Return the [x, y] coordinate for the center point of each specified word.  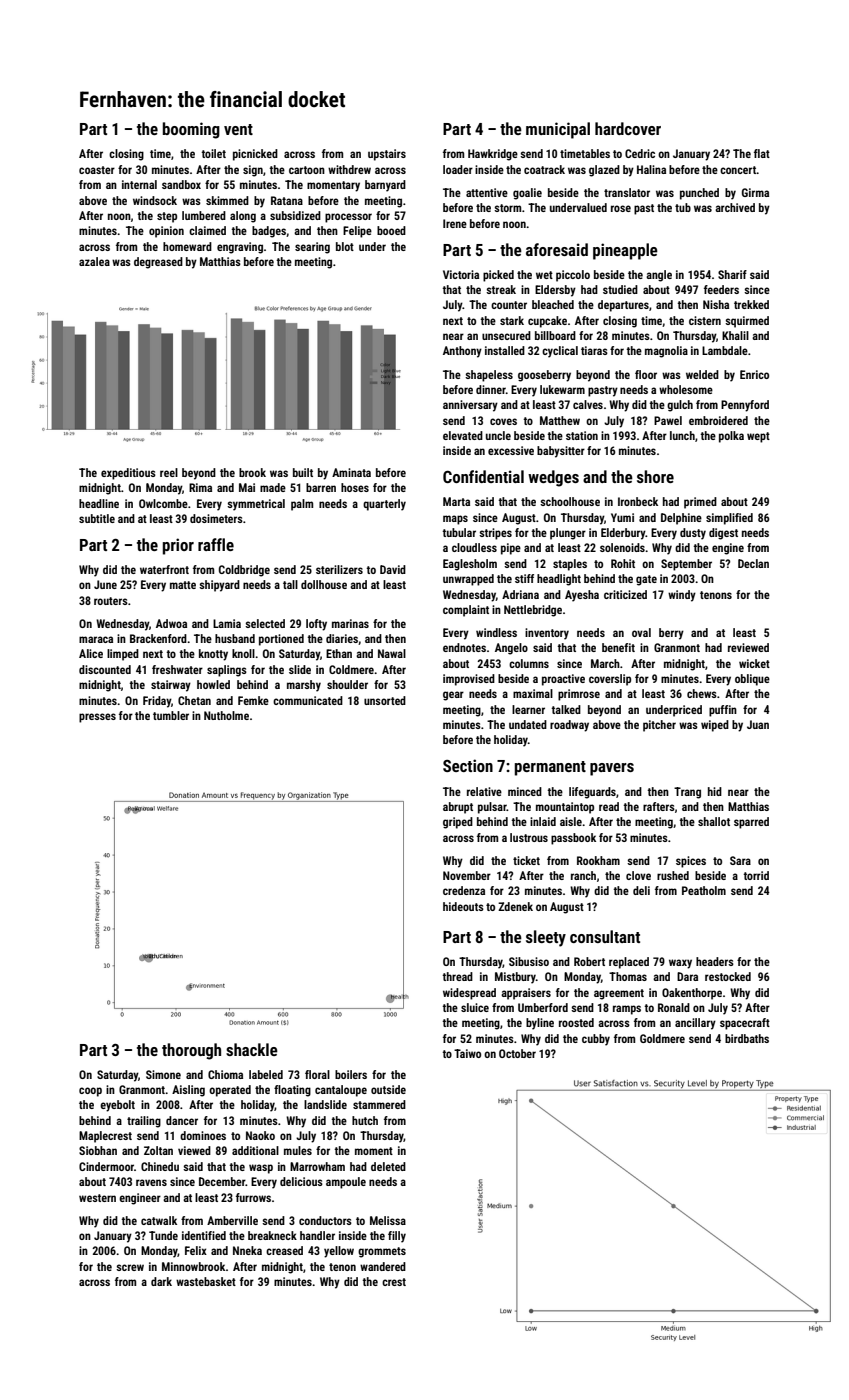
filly [397, 1237]
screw [130, 1267]
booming [191, 130]
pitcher [659, 726]
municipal [558, 130]
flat [762, 153]
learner [528, 709]
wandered [383, 1266]
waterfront [164, 569]
